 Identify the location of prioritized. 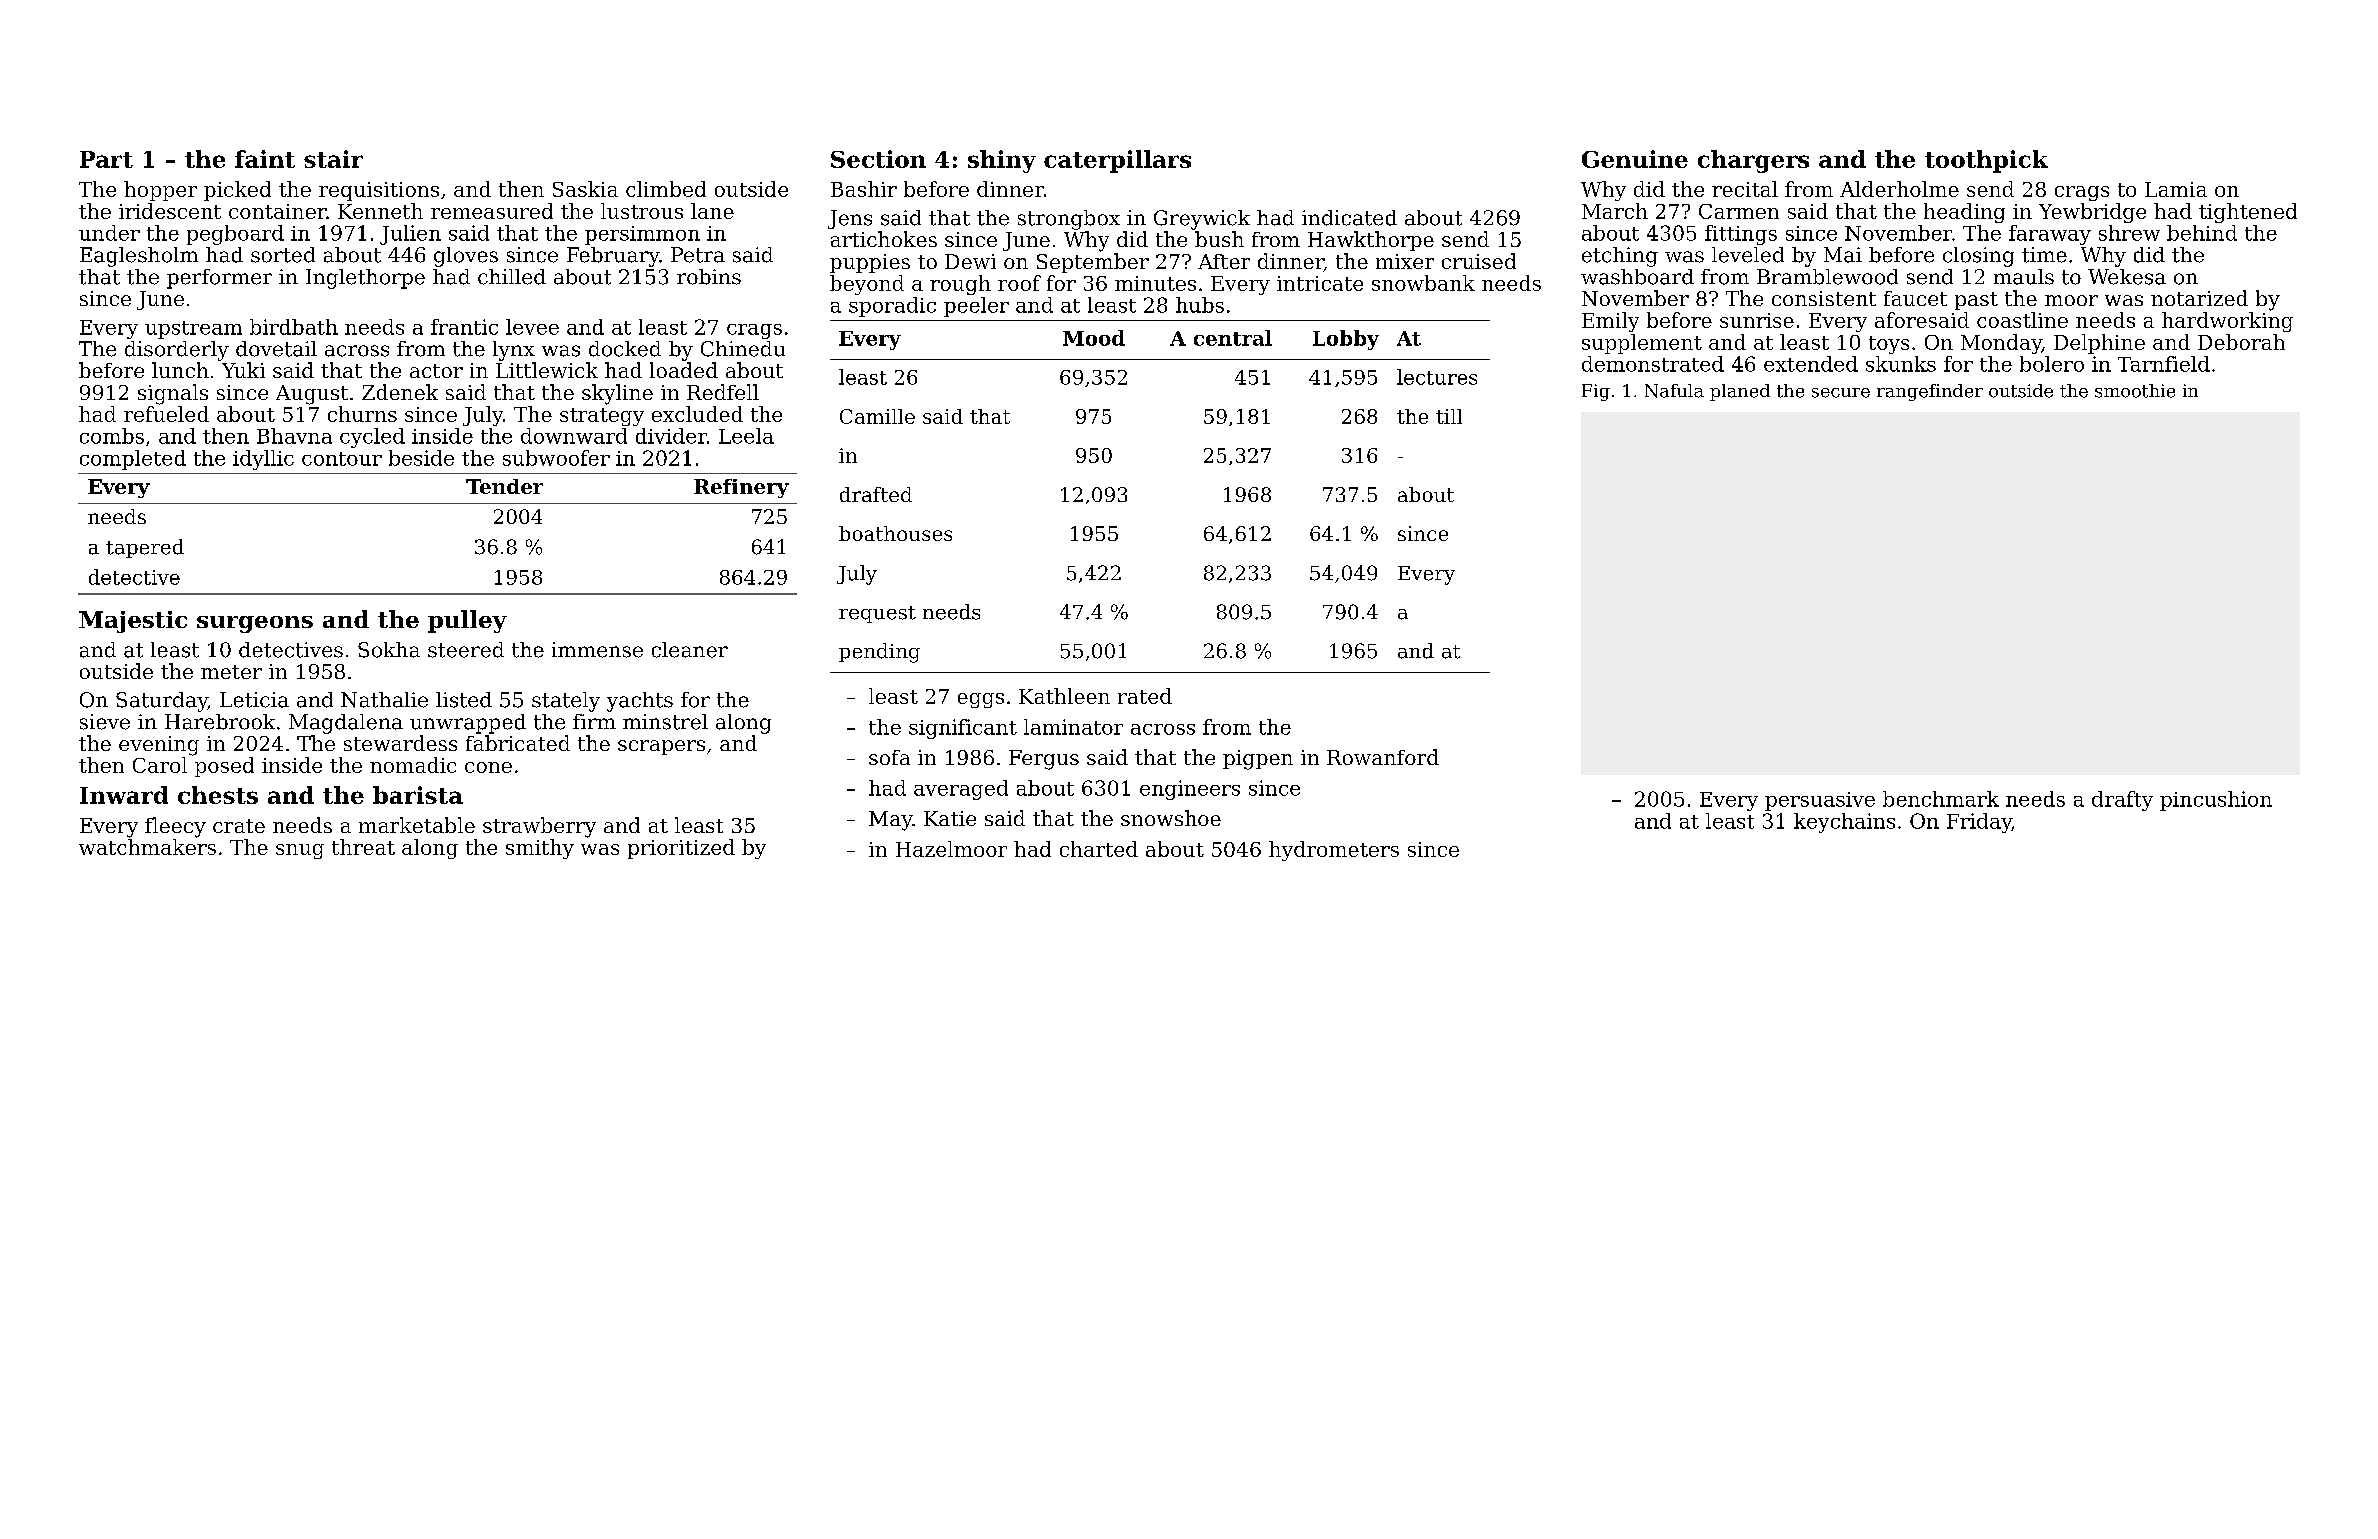
(681, 849).
